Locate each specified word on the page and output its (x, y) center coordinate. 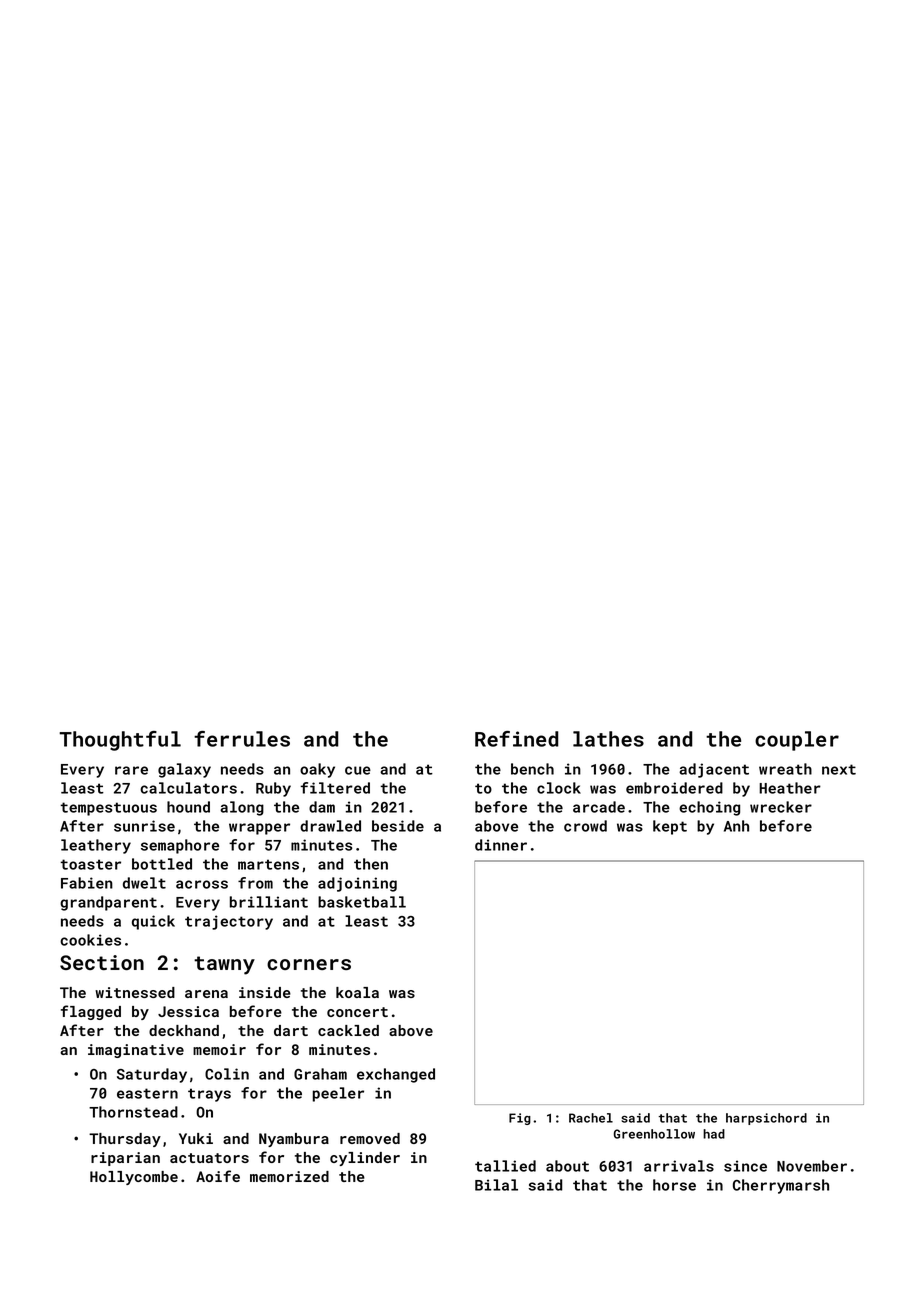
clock (559, 788)
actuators (209, 1158)
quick (153, 922)
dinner (501, 845)
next (839, 769)
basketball (362, 902)
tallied (505, 1166)
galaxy (184, 770)
